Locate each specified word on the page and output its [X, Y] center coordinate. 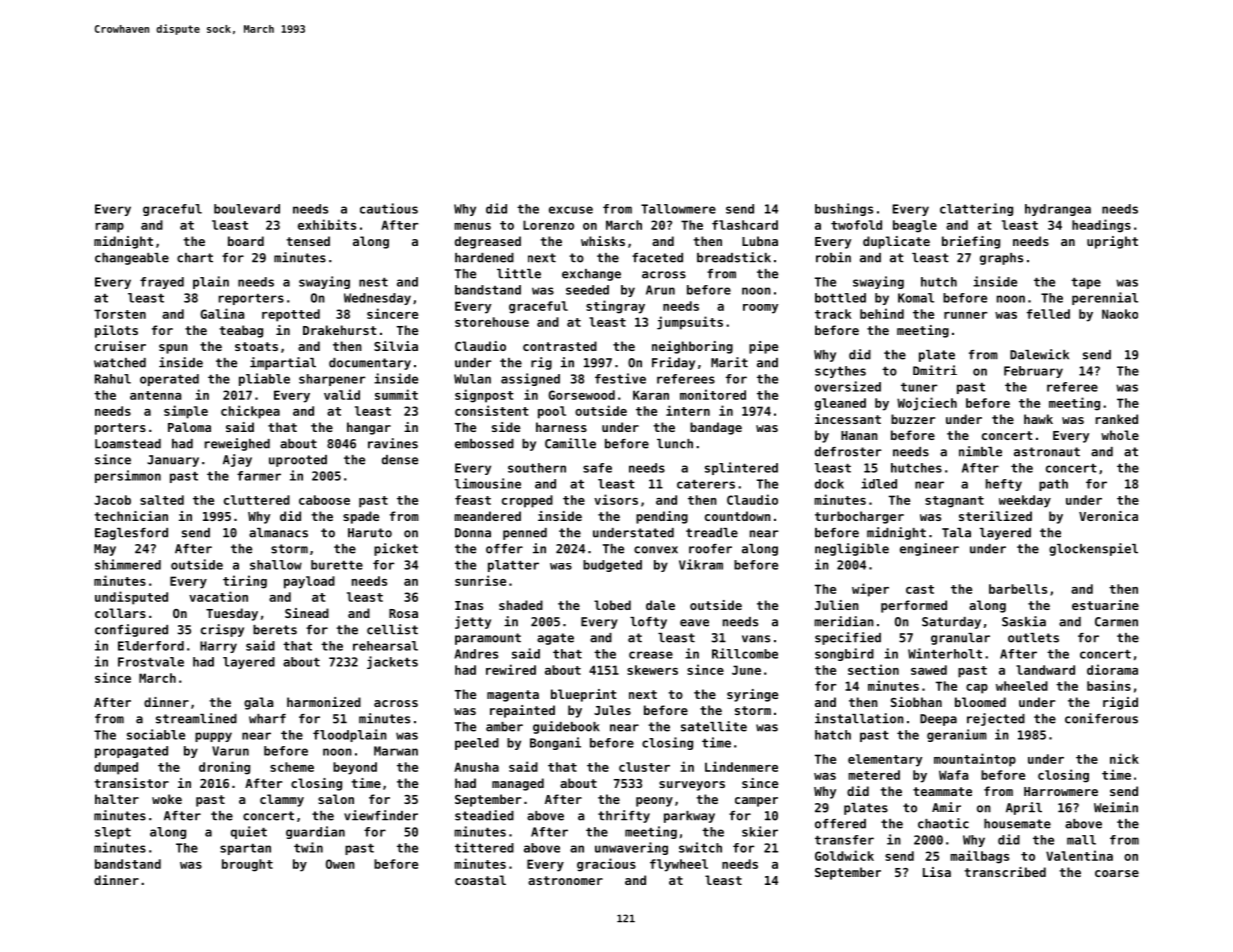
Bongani [555, 743]
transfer [844, 840]
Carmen [1116, 622]
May [105, 550]
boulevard [247, 209]
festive [620, 378]
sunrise [480, 580]
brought [247, 865]
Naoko [1120, 314]
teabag [241, 331]
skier [760, 831]
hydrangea [1058, 210]
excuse [571, 210]
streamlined [196, 718]
